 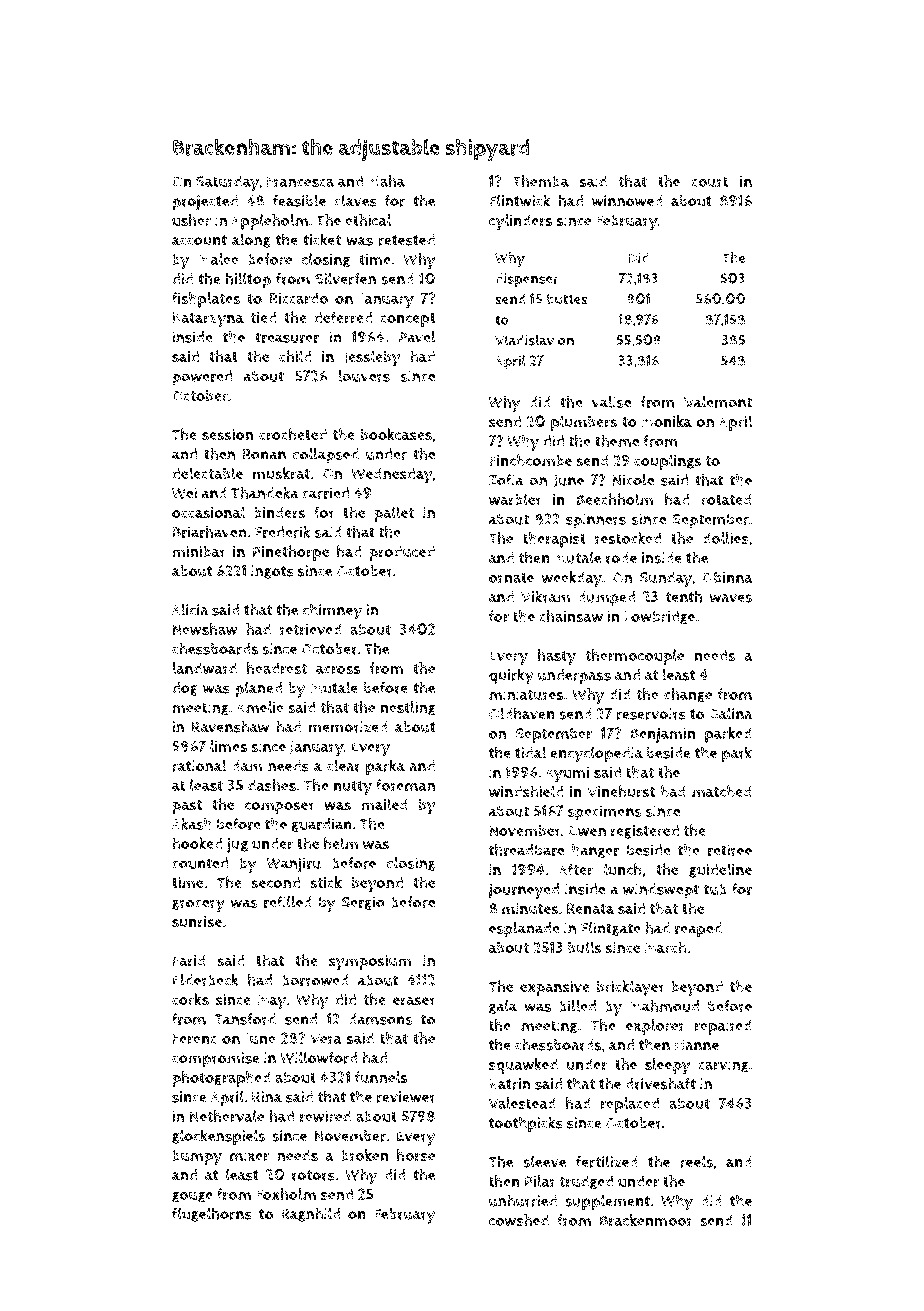 What do you see at coordinates (408, 320) in the page?
I see `concept` at bounding box center [408, 320].
